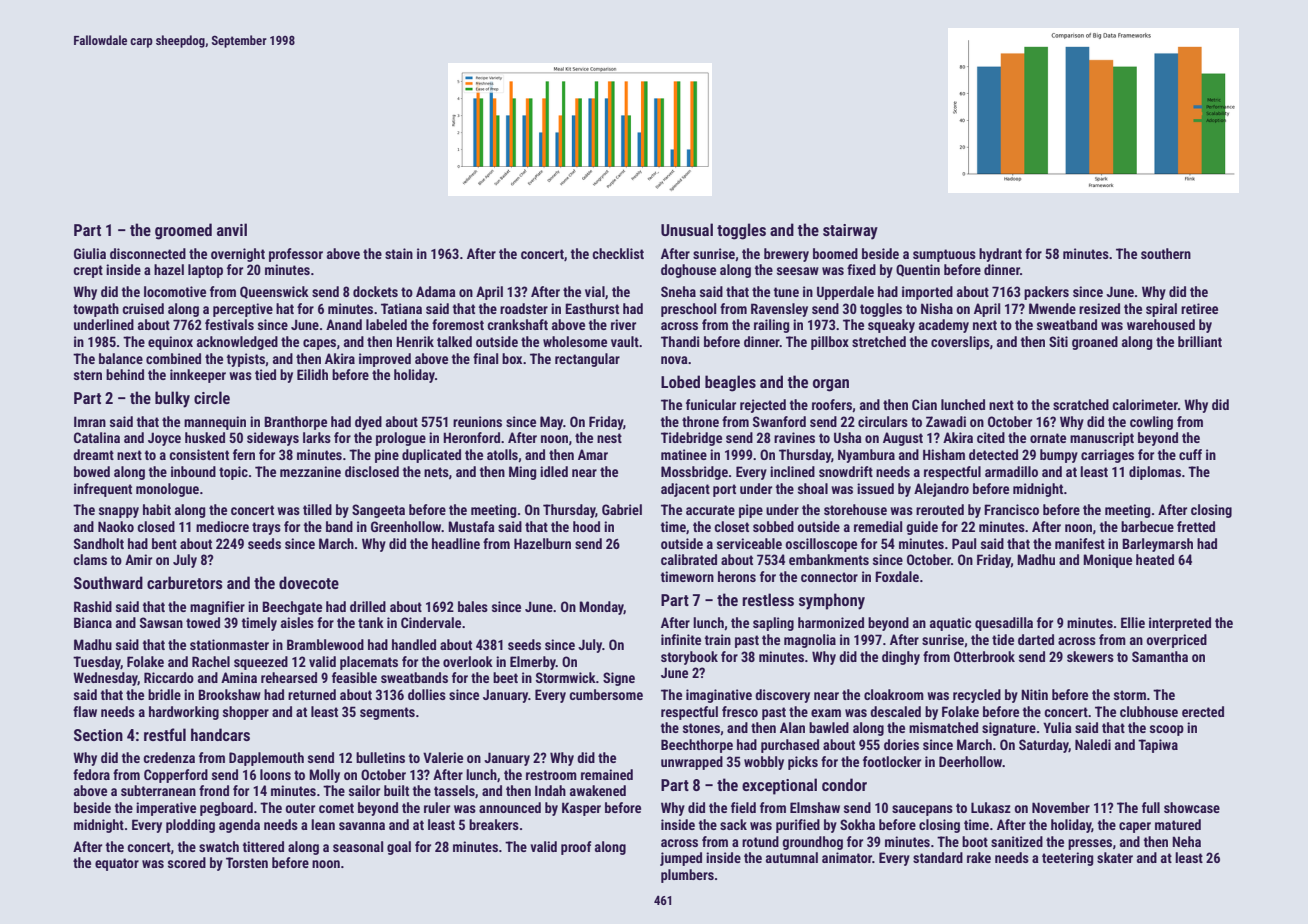 The width and height of the screenshot is (1308, 924). Describe the element at coordinates (792, 857) in the screenshot. I see `autumnal` at that location.
